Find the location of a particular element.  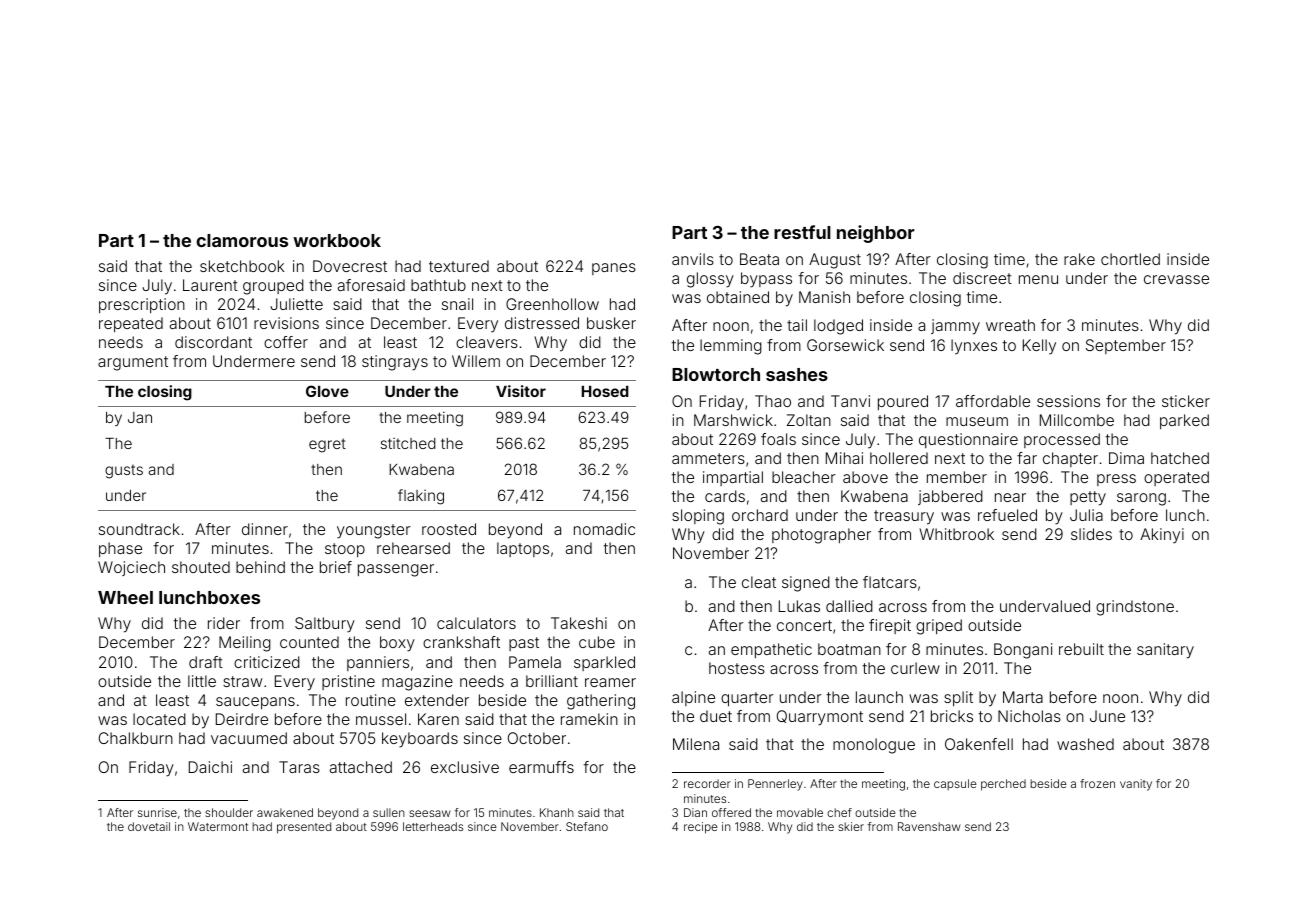

gusts is located at coordinates (124, 471).
